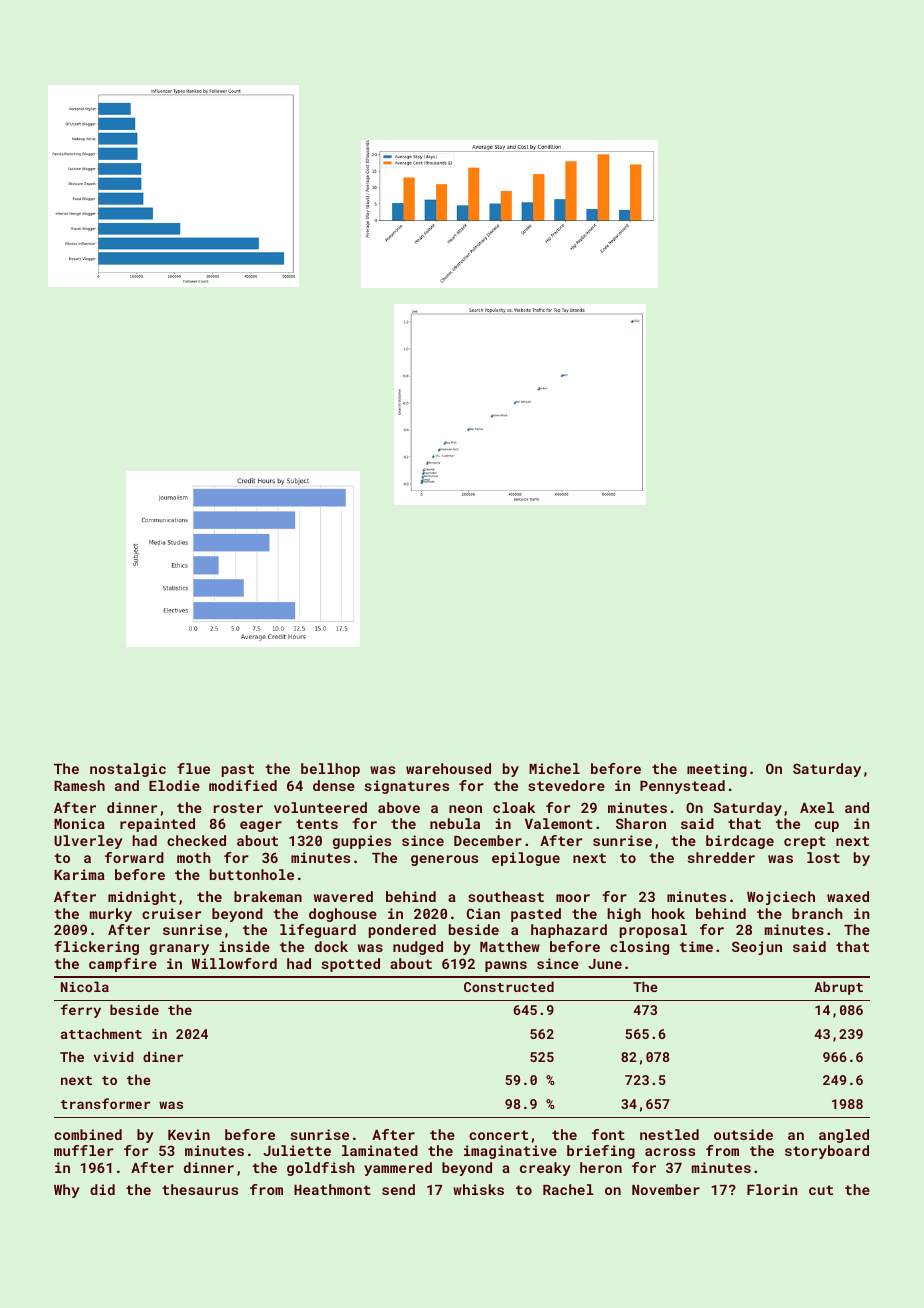  Describe the element at coordinates (105, 1103) in the screenshot. I see `transformer` at that location.
